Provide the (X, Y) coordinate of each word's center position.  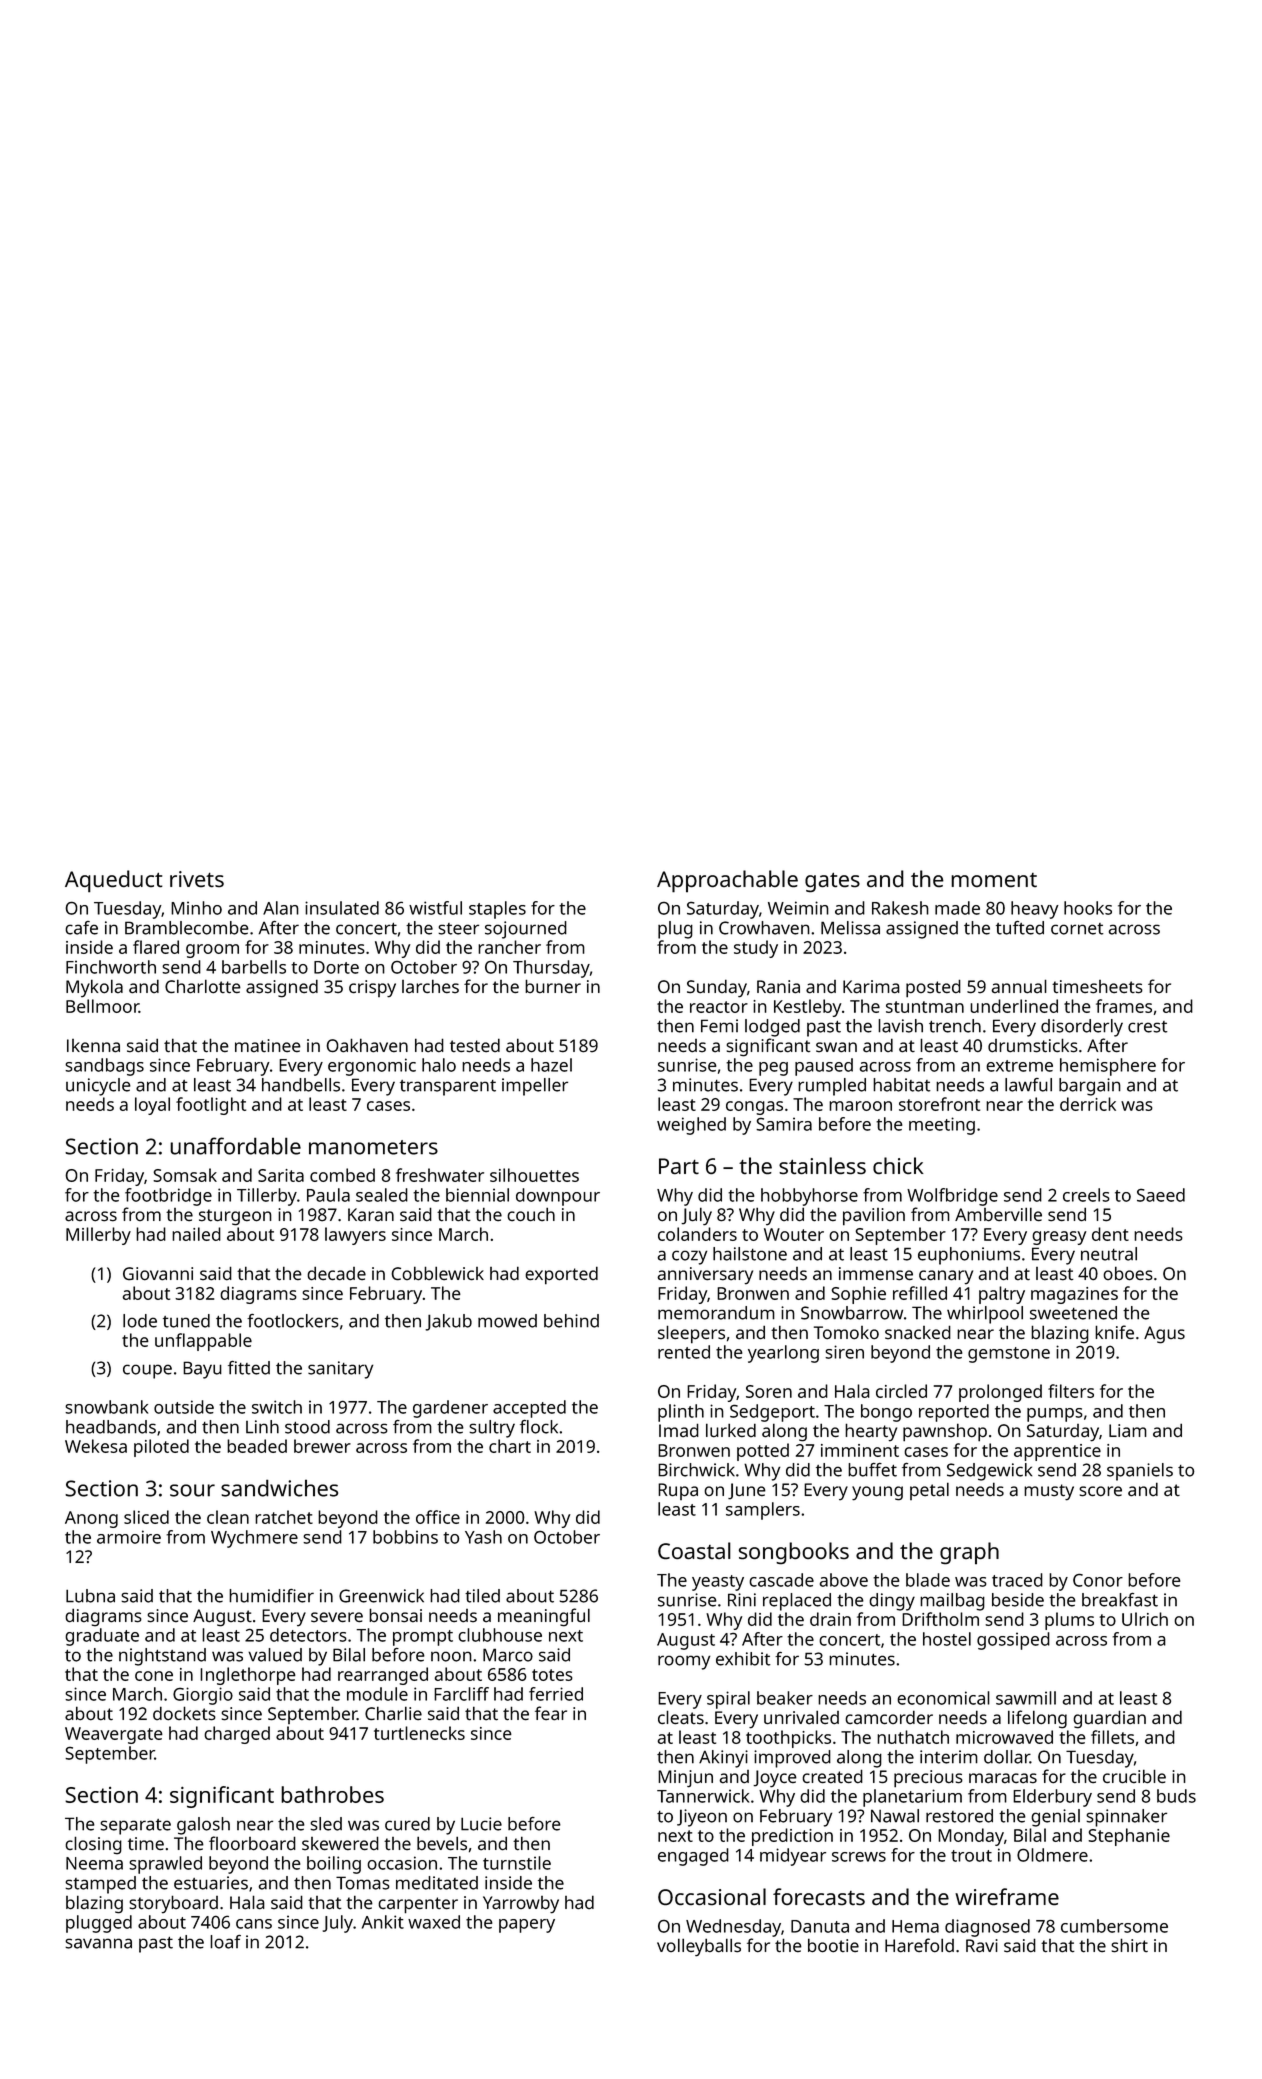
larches (430, 986)
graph (969, 1553)
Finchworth (111, 967)
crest (1148, 1027)
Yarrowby (521, 1905)
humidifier (271, 1596)
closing (93, 1845)
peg (773, 1069)
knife (1114, 1332)
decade (336, 1273)
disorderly (1082, 1028)
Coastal (694, 1550)
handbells (301, 1085)
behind (571, 1321)
